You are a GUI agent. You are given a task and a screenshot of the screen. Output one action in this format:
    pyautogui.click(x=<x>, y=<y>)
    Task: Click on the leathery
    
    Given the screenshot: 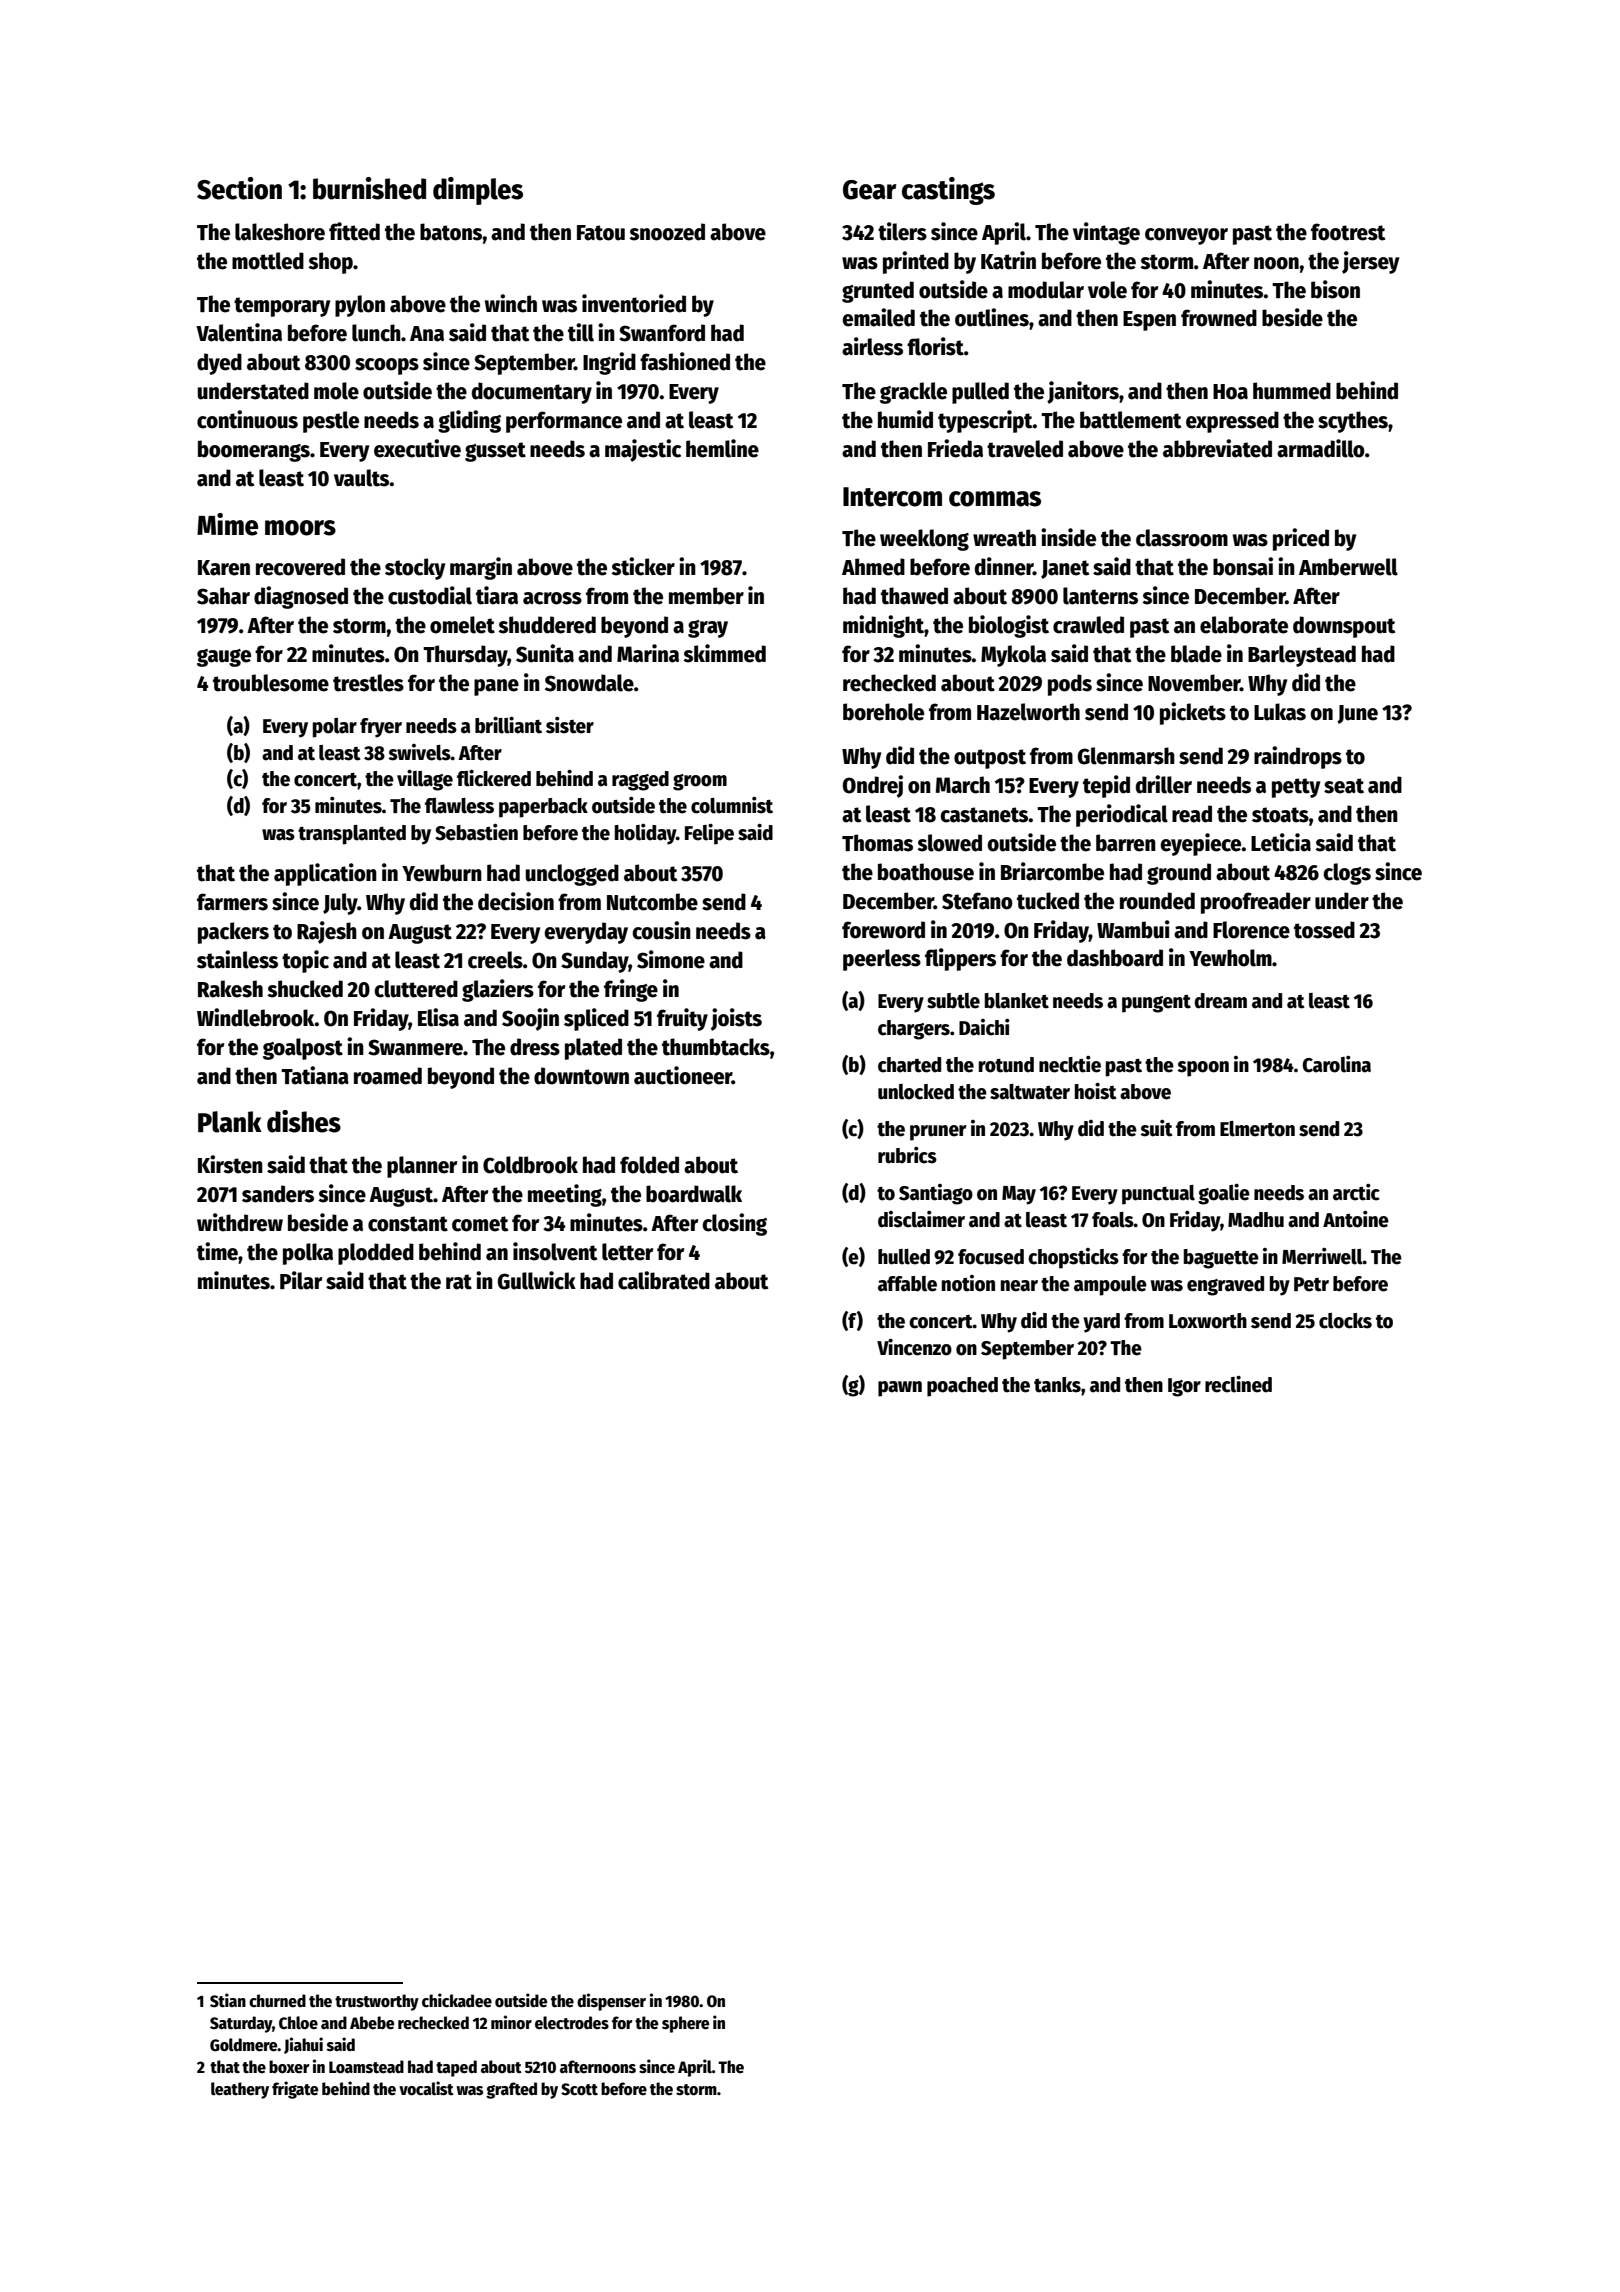 What is the action you would take?
    pyautogui.click(x=240, y=2090)
